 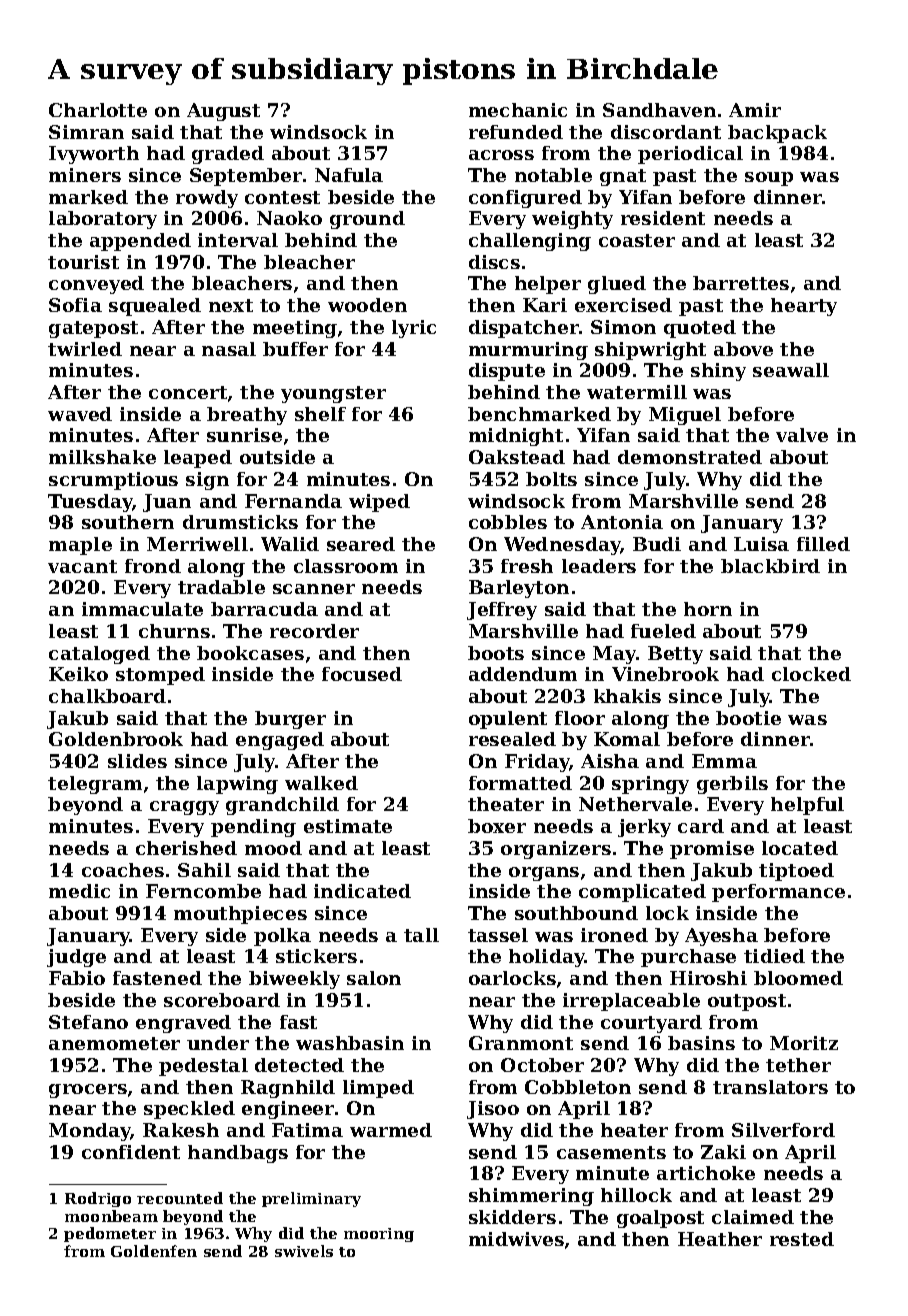 What do you see at coordinates (701, 1043) in the image?
I see `basins` at bounding box center [701, 1043].
